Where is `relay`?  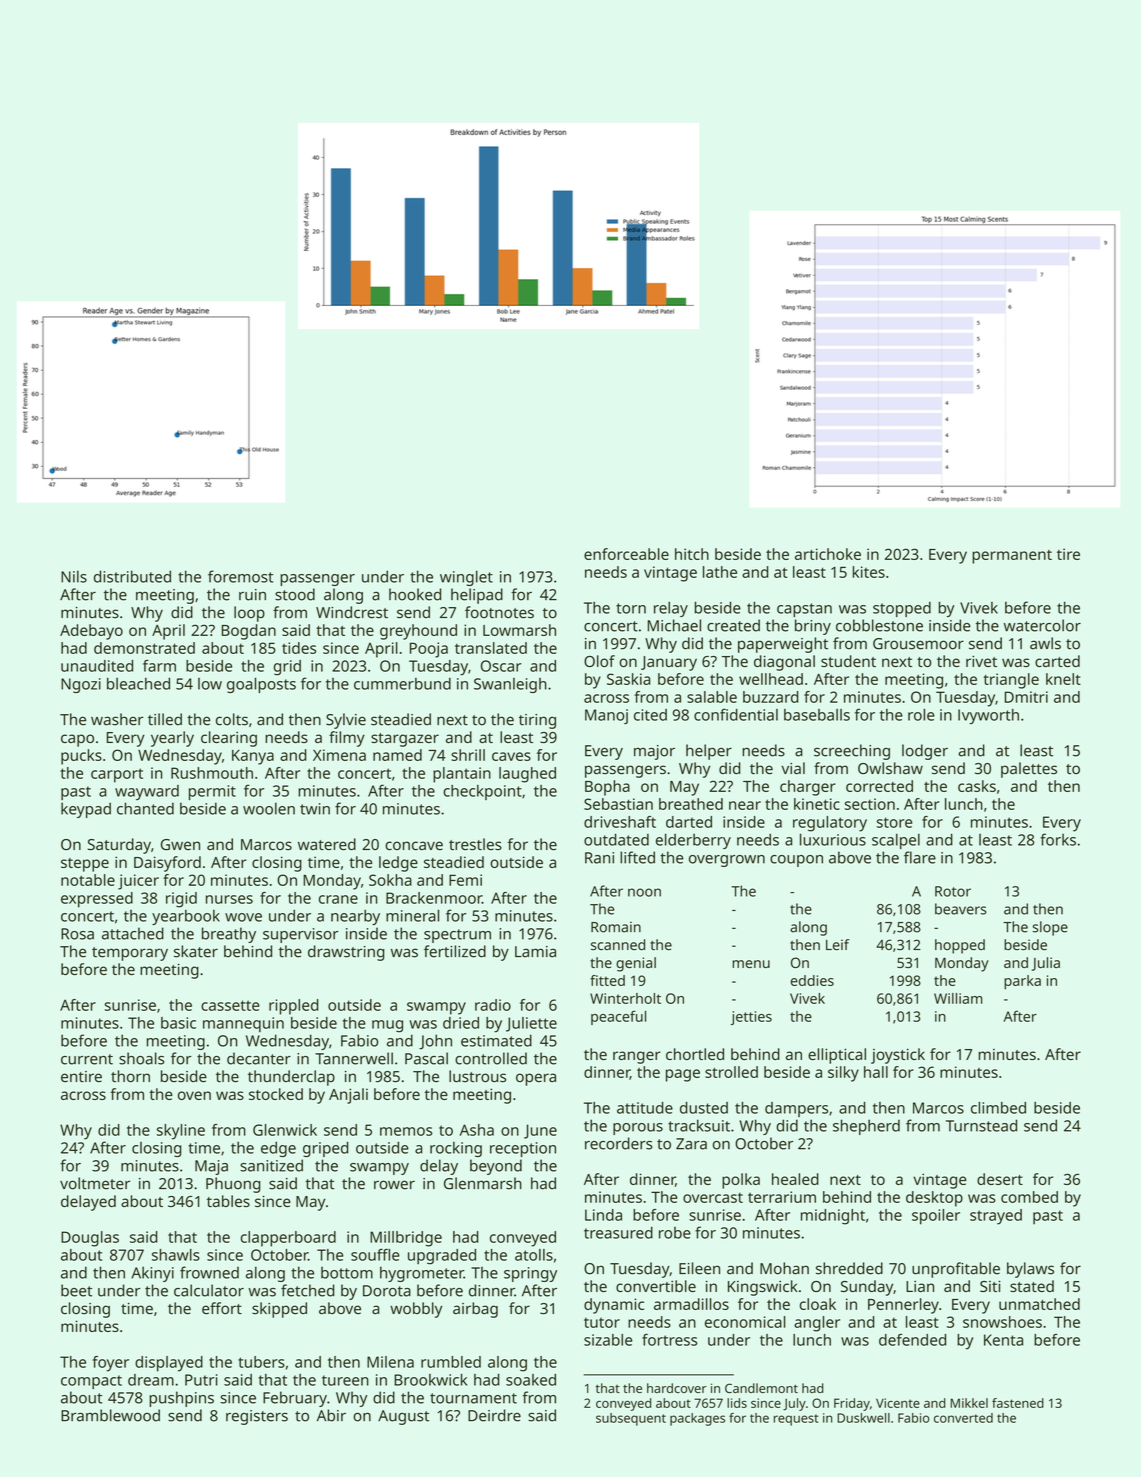
relay is located at coordinates (671, 609).
